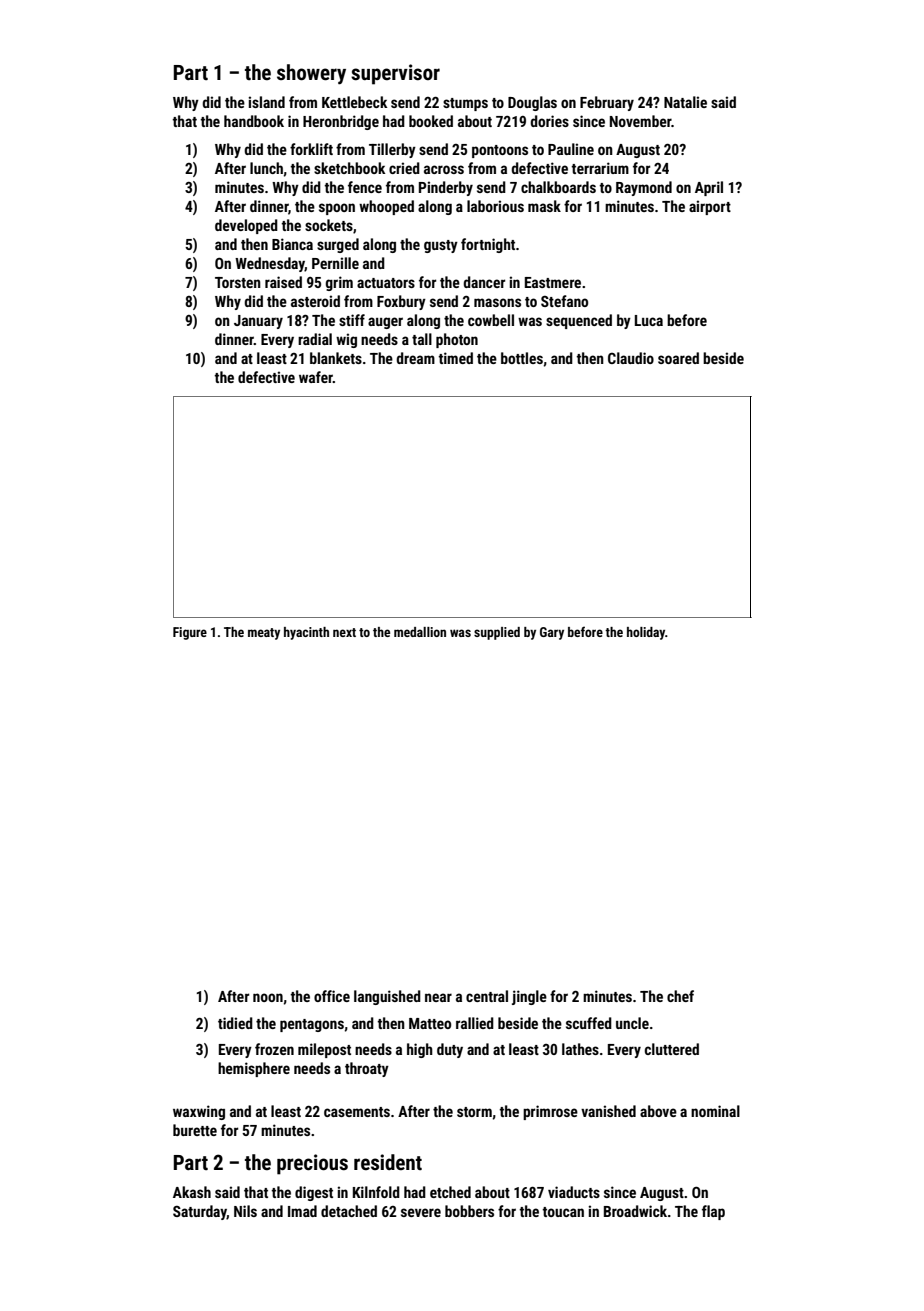 The image size is (924, 1311). What do you see at coordinates (420, 632) in the image?
I see `medallion` at bounding box center [420, 632].
